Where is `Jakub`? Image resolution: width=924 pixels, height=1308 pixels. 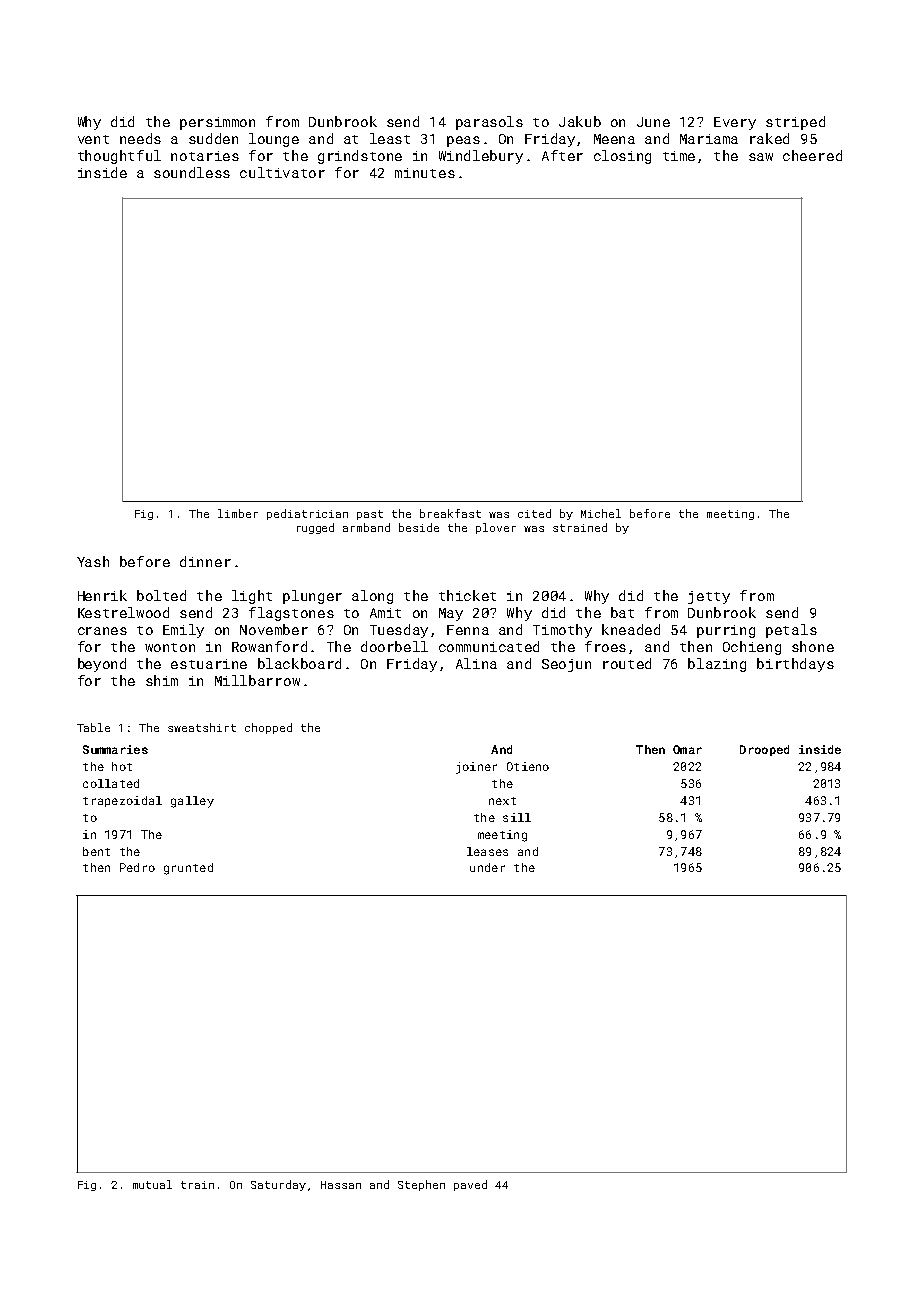
Jakub is located at coordinates (580, 121).
